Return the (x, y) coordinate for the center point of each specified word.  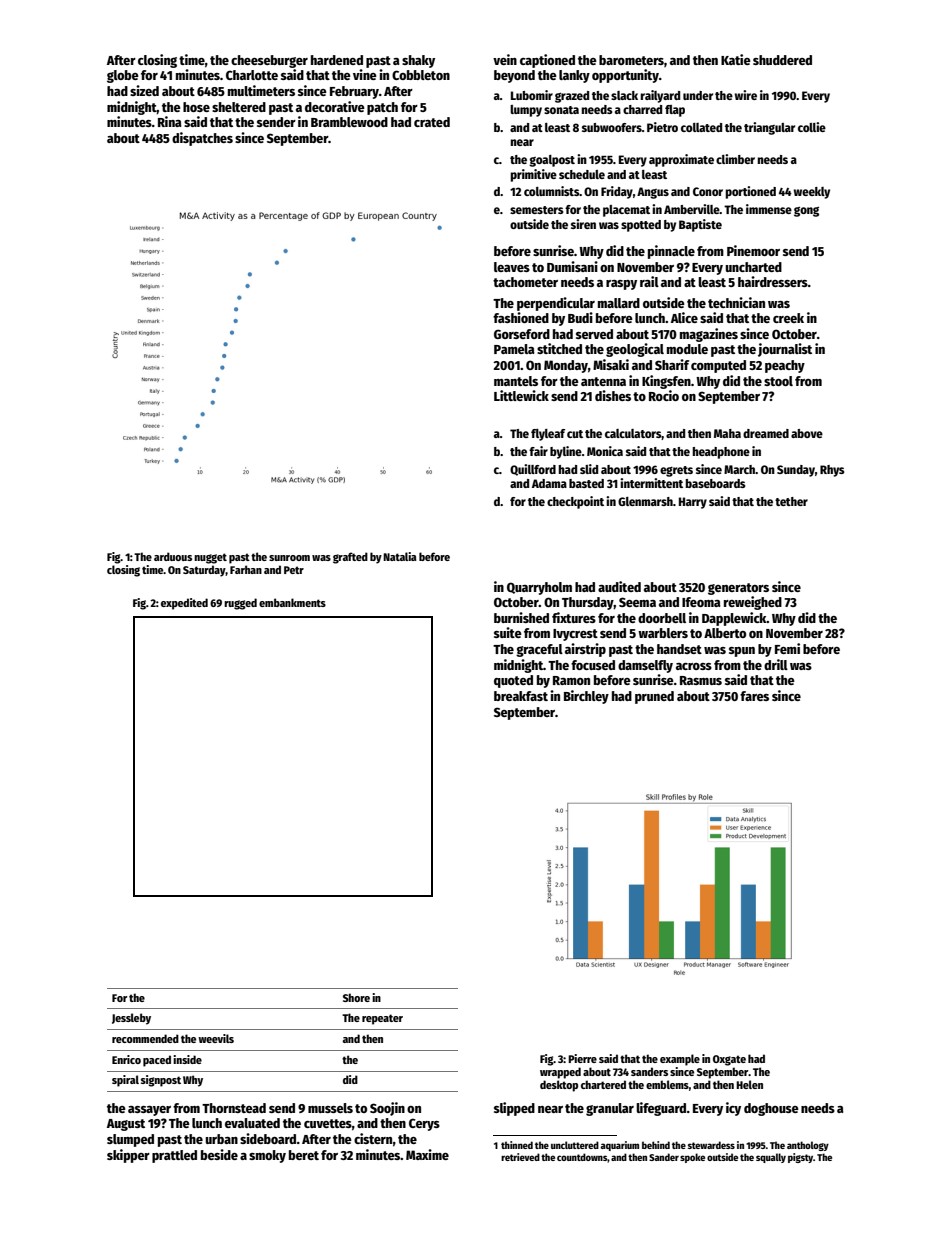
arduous (173, 556)
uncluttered (575, 1145)
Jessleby (131, 1019)
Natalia (400, 556)
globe (123, 76)
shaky (418, 61)
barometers (631, 60)
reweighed (753, 603)
